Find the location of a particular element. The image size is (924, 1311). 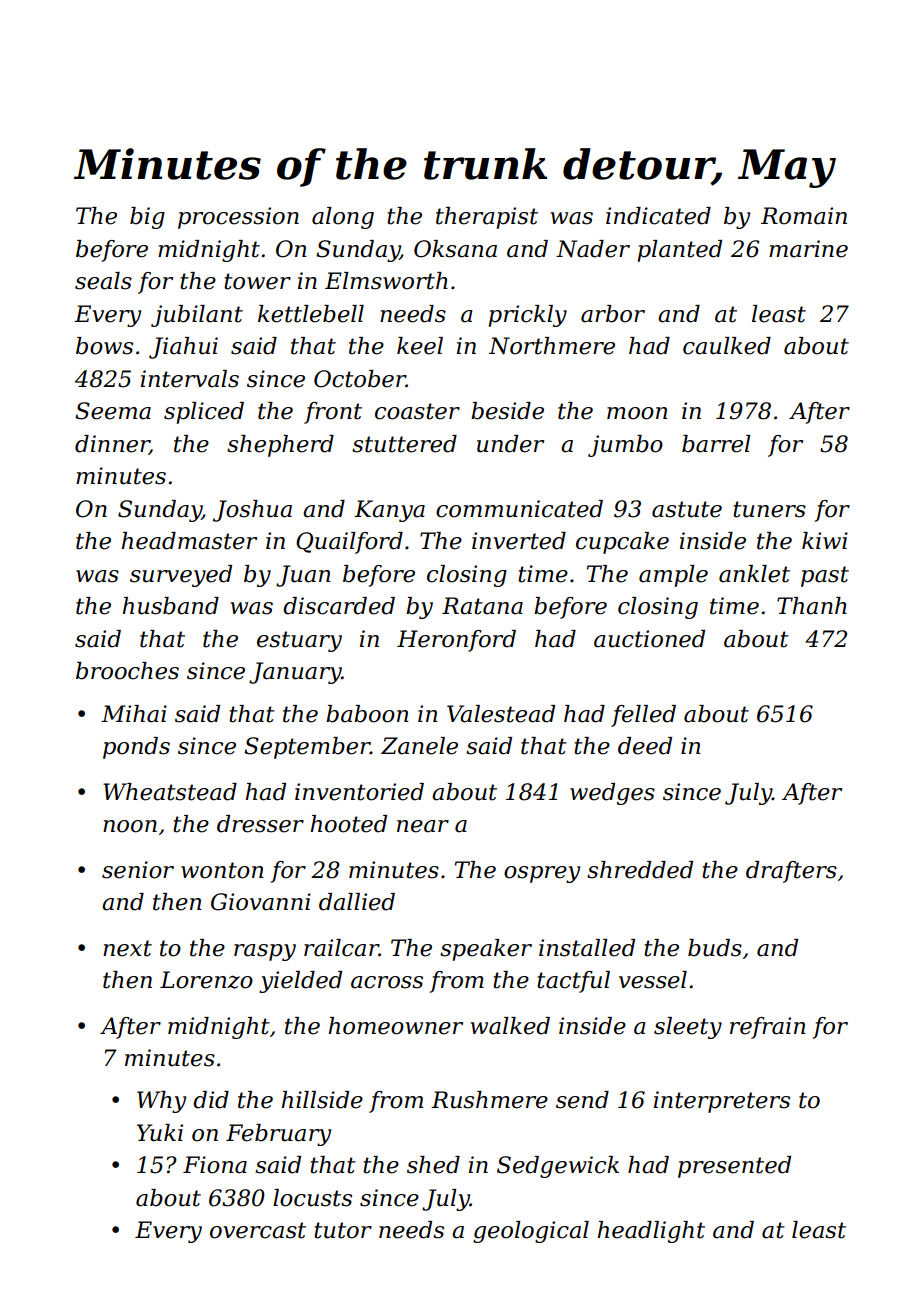

kettlebell is located at coordinates (311, 314).
